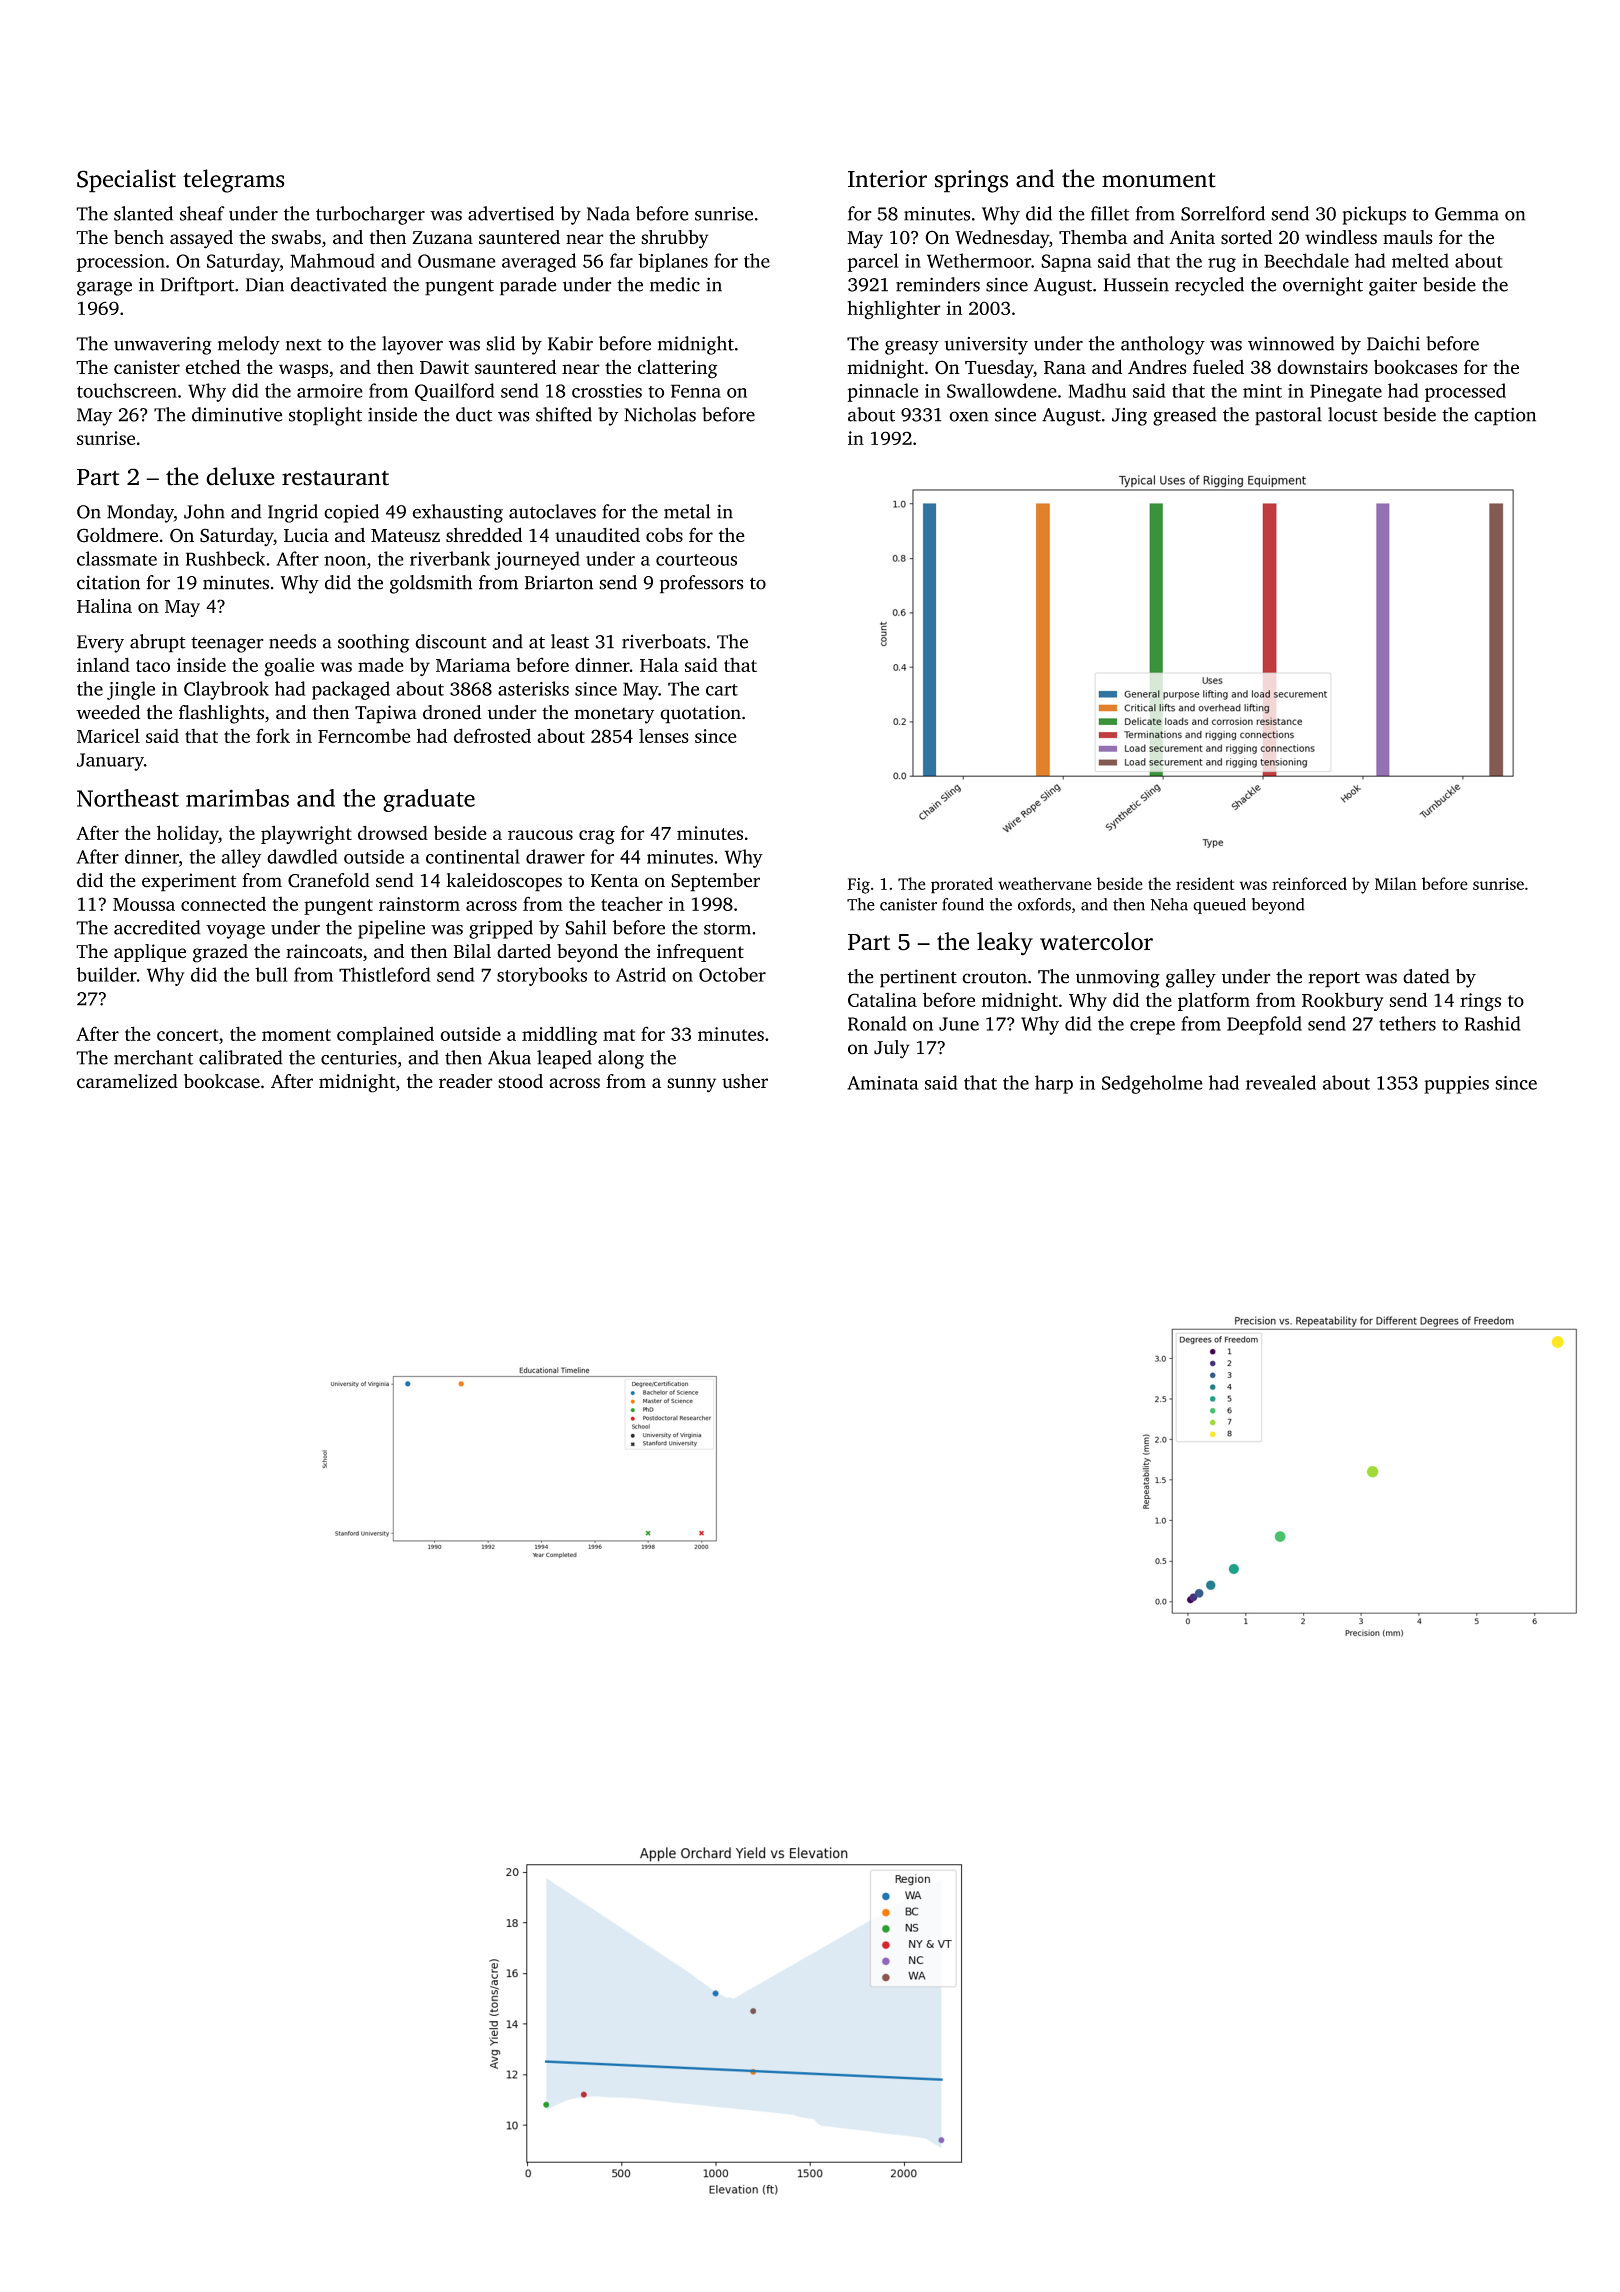 This screenshot has height=2292, width=1620. Describe the element at coordinates (722, 690) in the screenshot. I see `cart` at that location.
